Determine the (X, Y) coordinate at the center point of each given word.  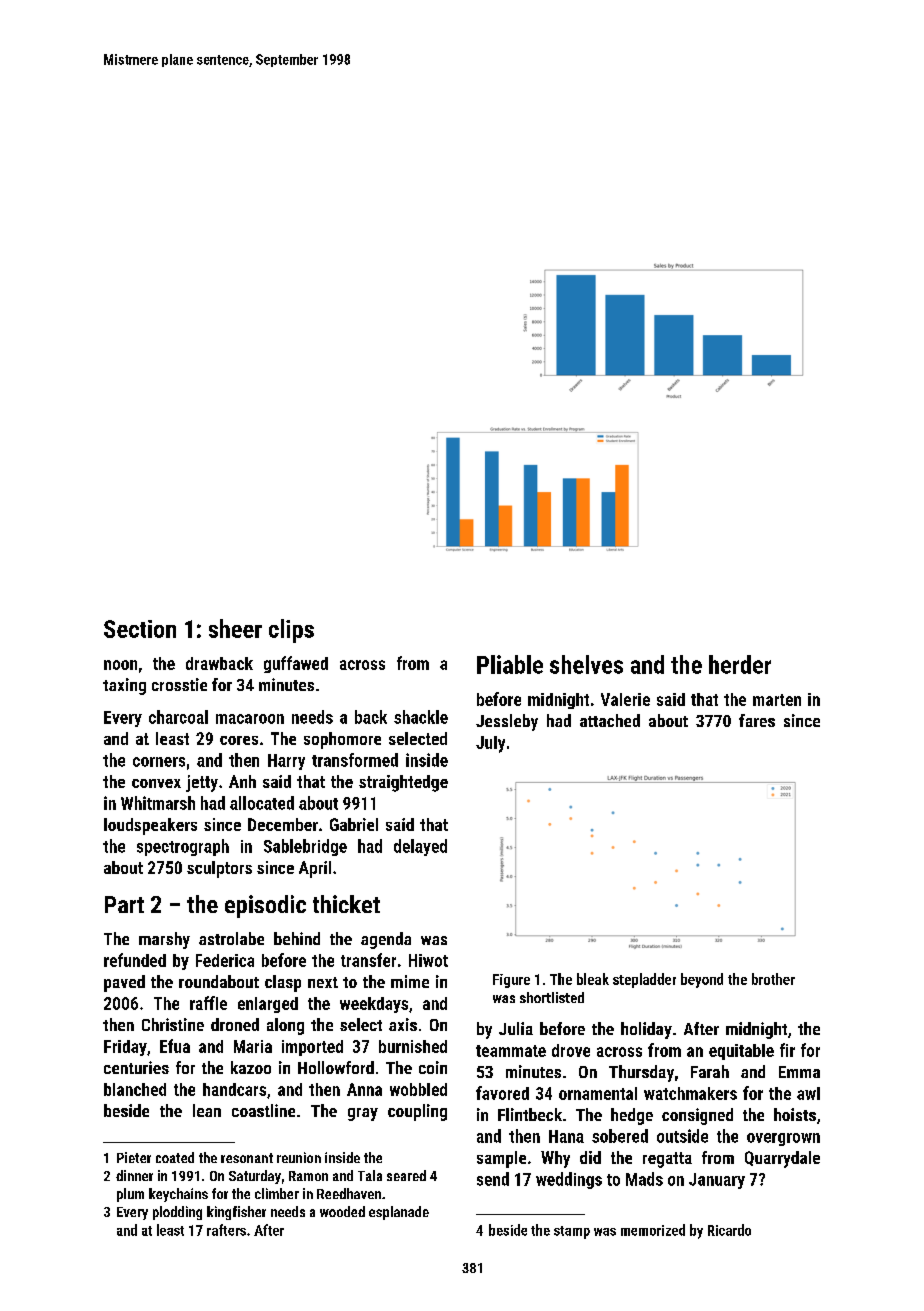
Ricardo (729, 1230)
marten (777, 700)
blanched (135, 1089)
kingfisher (236, 1213)
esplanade (399, 1213)
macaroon (250, 719)
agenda (386, 940)
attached (610, 720)
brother (773, 979)
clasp (283, 983)
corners (159, 762)
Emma (799, 1072)
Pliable (510, 664)
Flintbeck (530, 1114)
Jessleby (507, 722)
